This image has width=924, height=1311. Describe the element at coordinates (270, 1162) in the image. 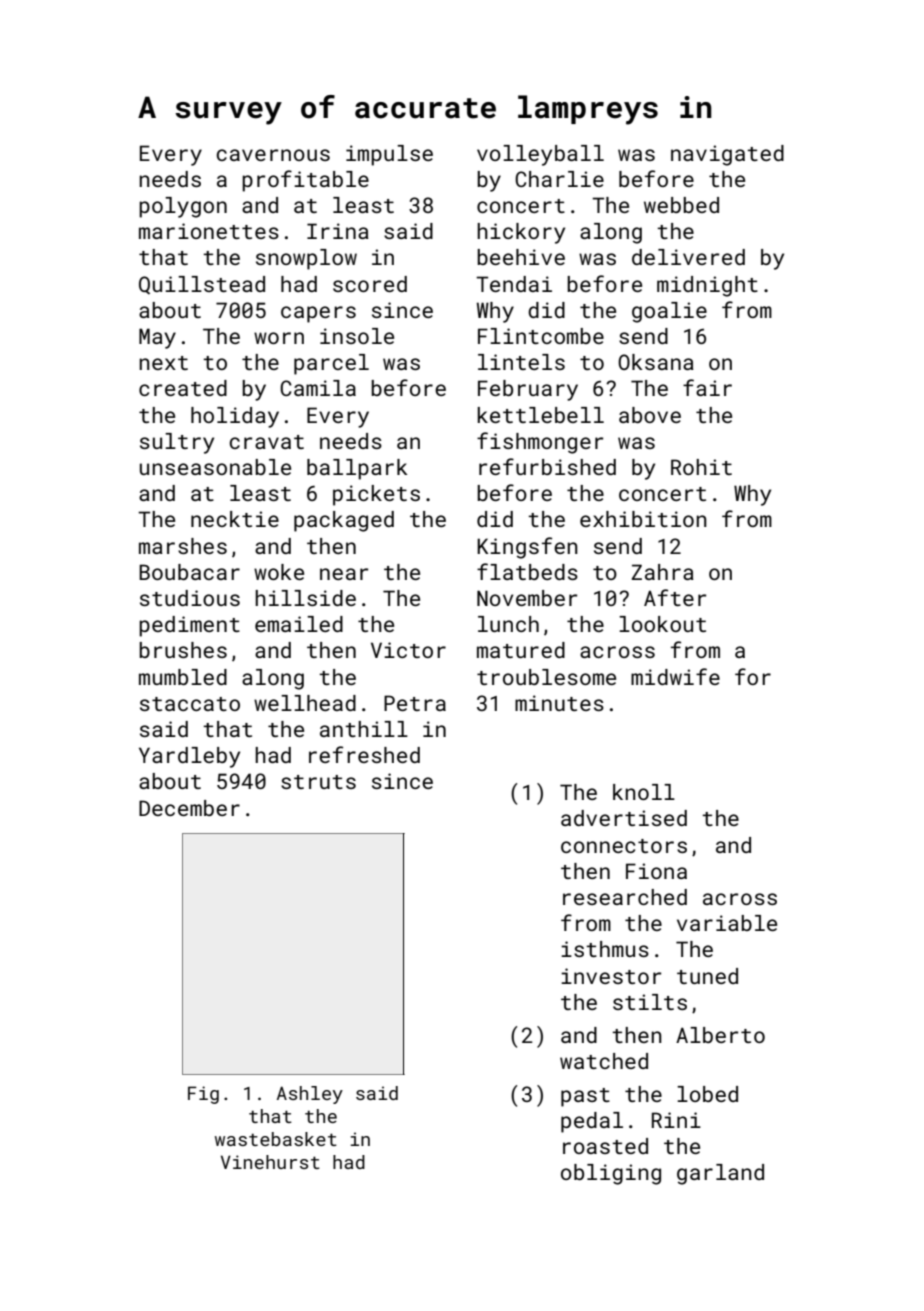

I see `Vinehurst` at that location.
